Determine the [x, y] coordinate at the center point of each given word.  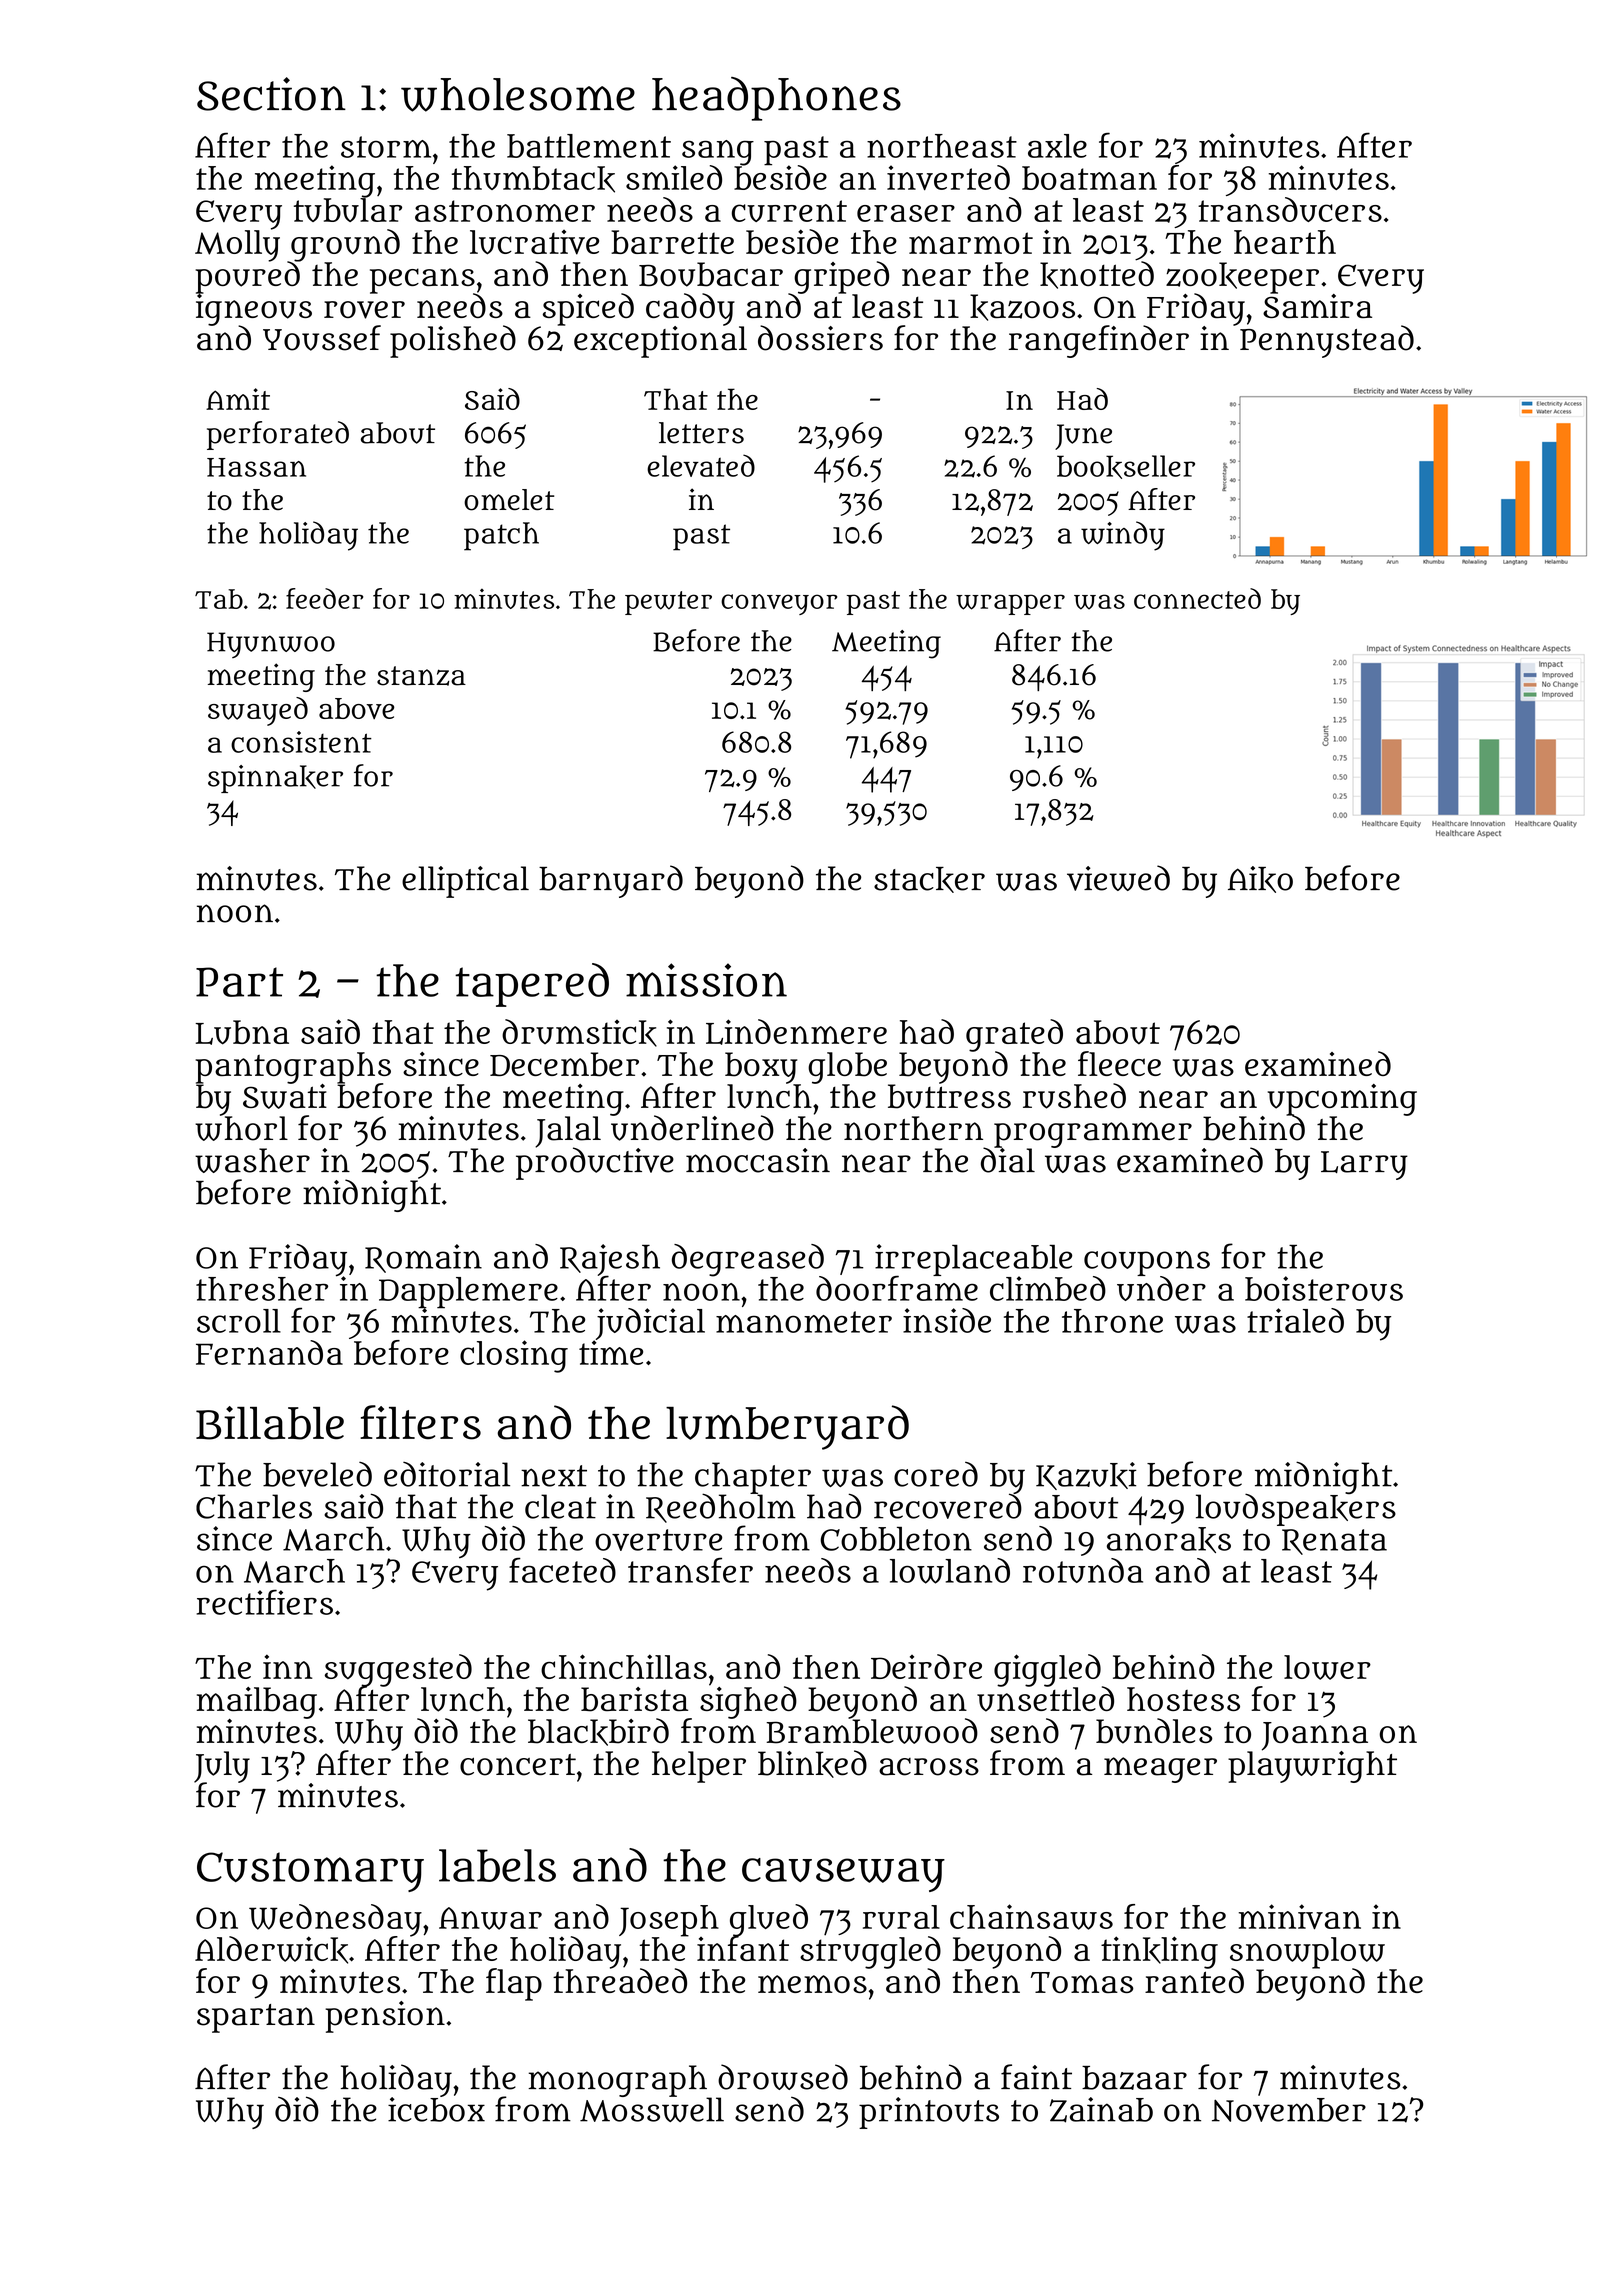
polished [453, 341]
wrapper [1010, 604]
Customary [310, 1872]
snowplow [1307, 1952]
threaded [620, 1980]
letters [701, 433]
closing [514, 1356]
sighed [748, 1702]
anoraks [1169, 1540]
